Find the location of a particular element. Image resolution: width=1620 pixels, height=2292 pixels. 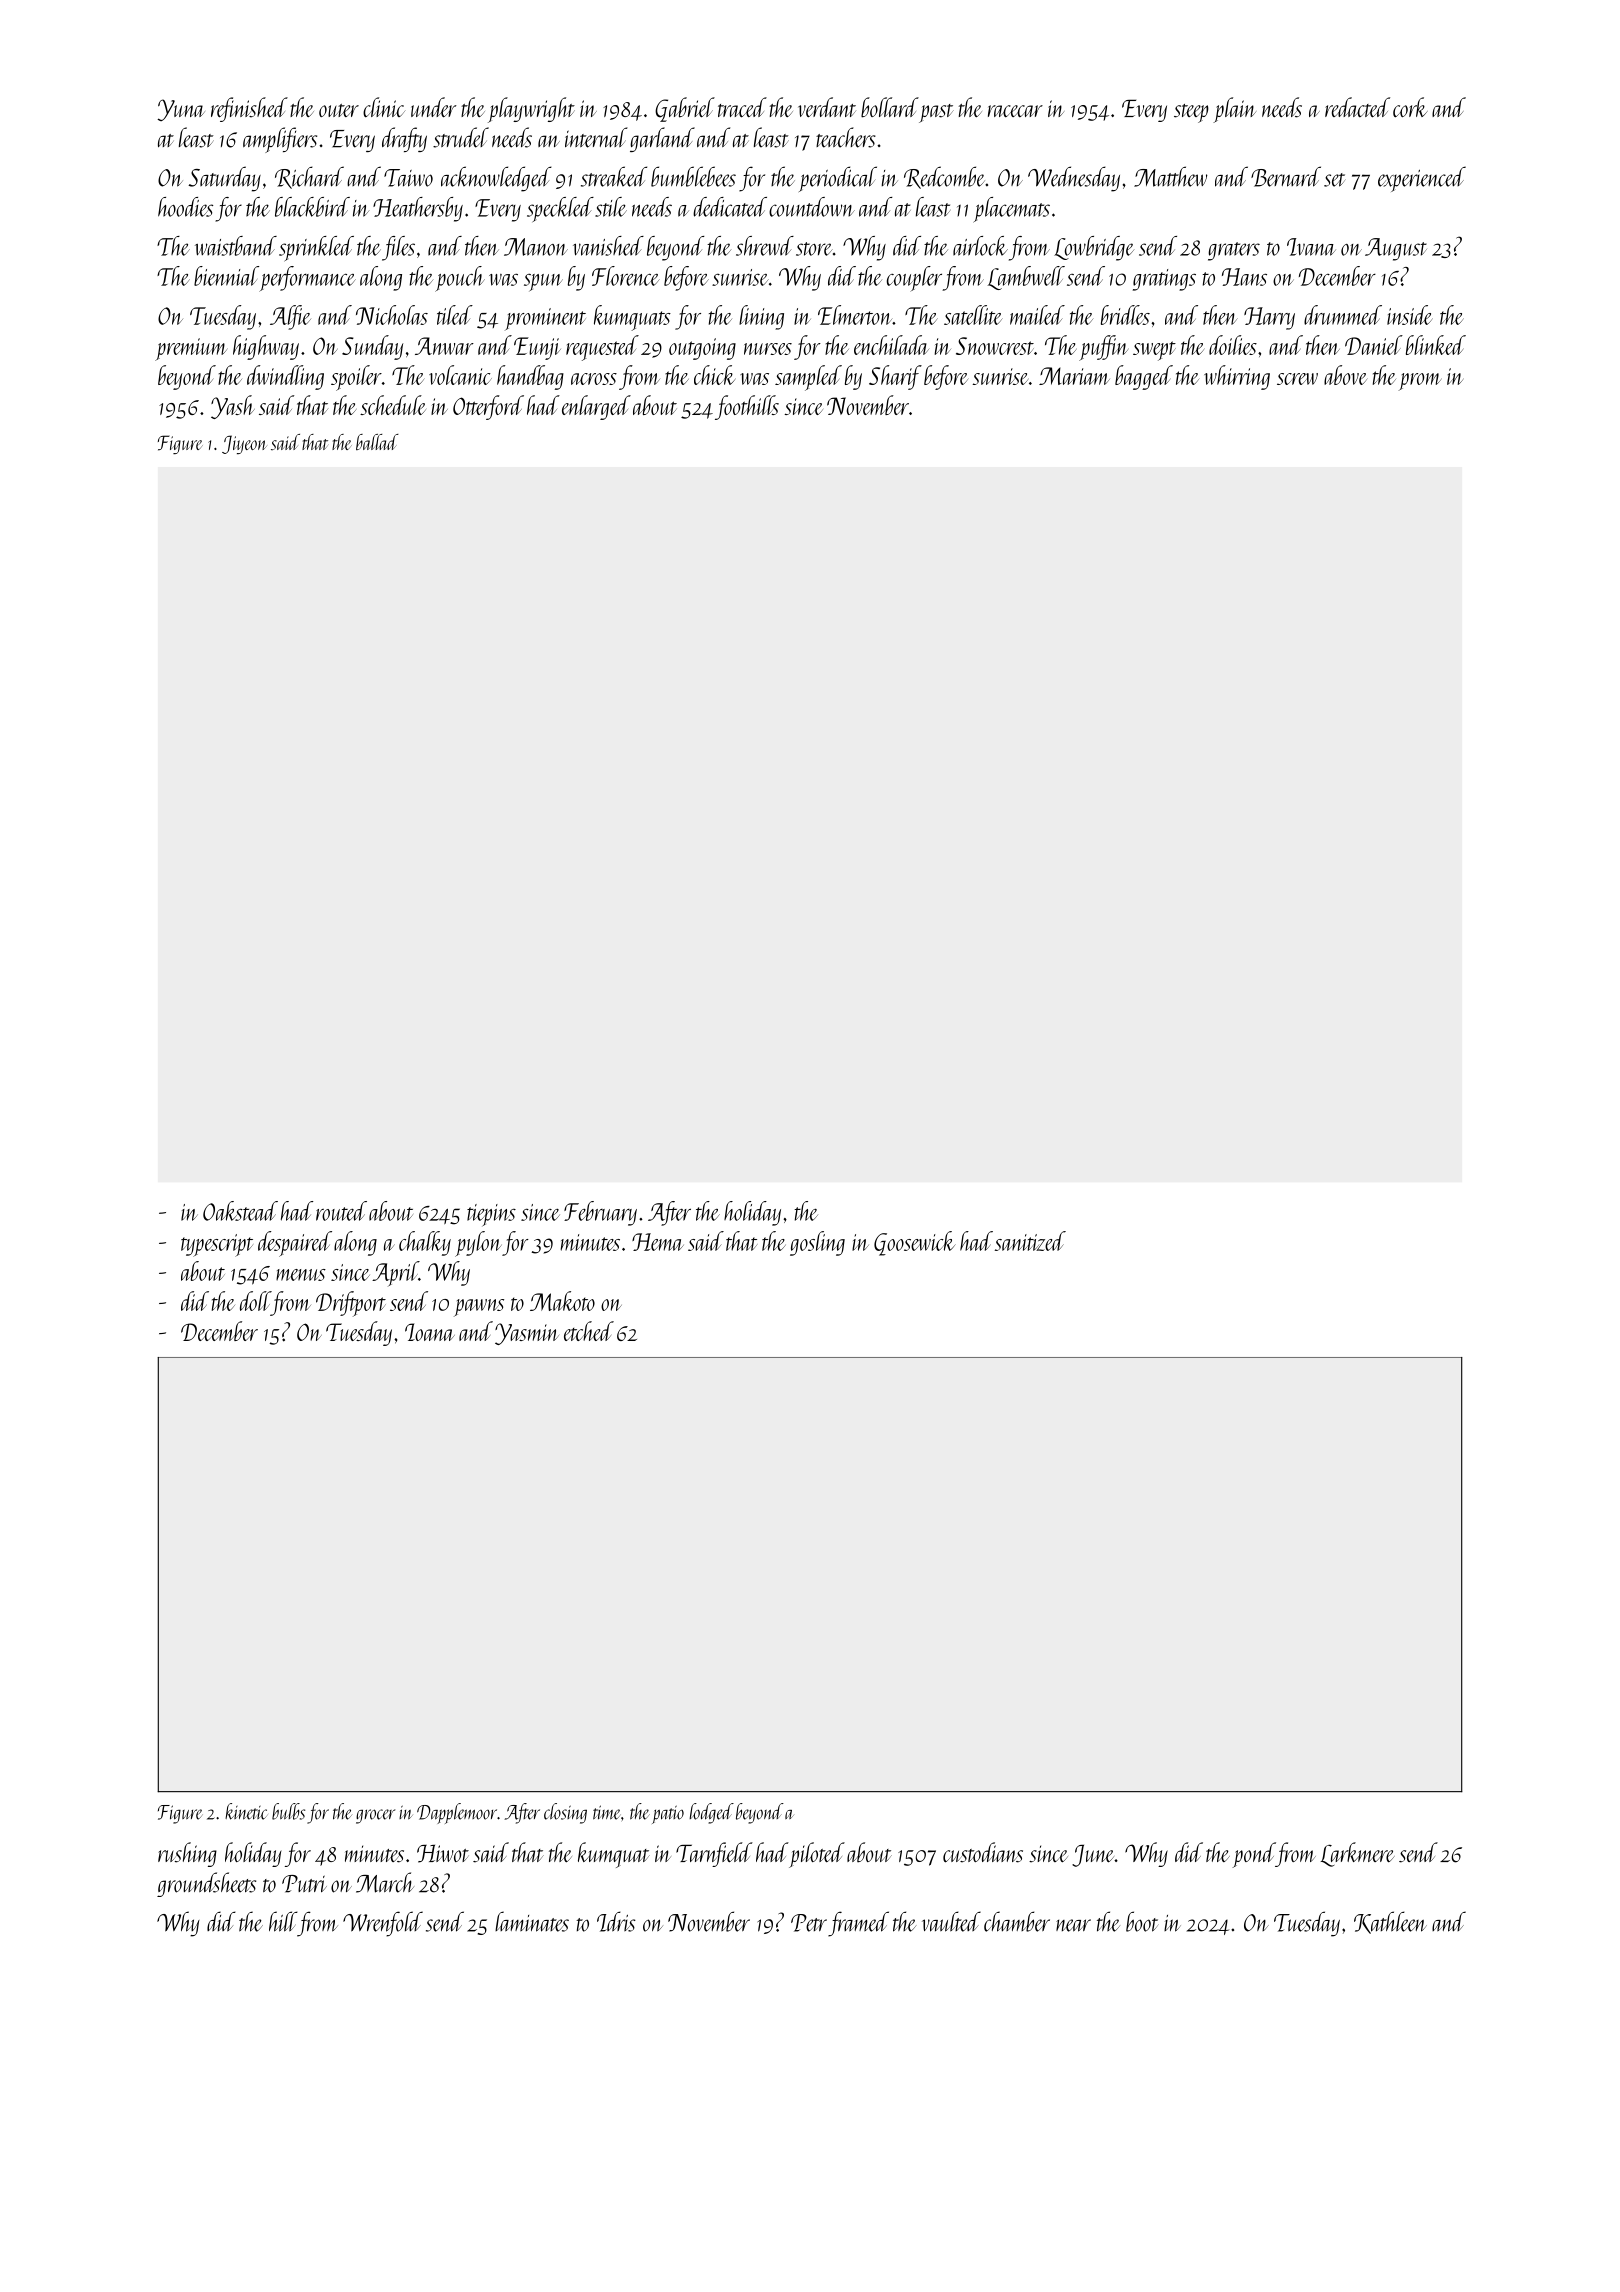

store is located at coordinates (814, 249).
